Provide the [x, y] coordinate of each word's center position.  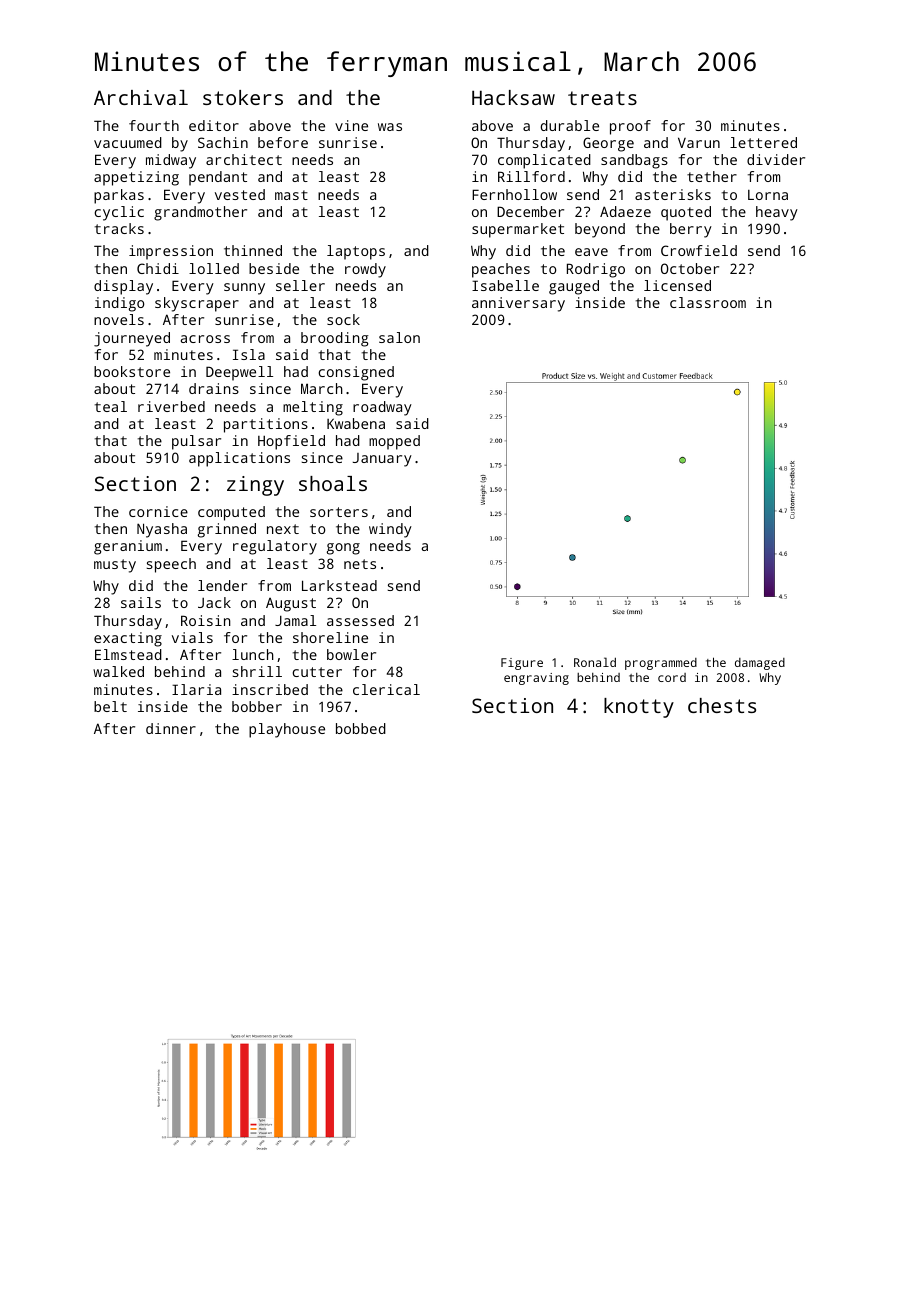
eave [591, 252]
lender [222, 585]
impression [171, 252]
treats [602, 98]
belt [110, 706]
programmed [661, 664]
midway [171, 161]
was [390, 127]
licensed [677, 285]
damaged [760, 664]
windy [390, 530]
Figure [522, 664]
